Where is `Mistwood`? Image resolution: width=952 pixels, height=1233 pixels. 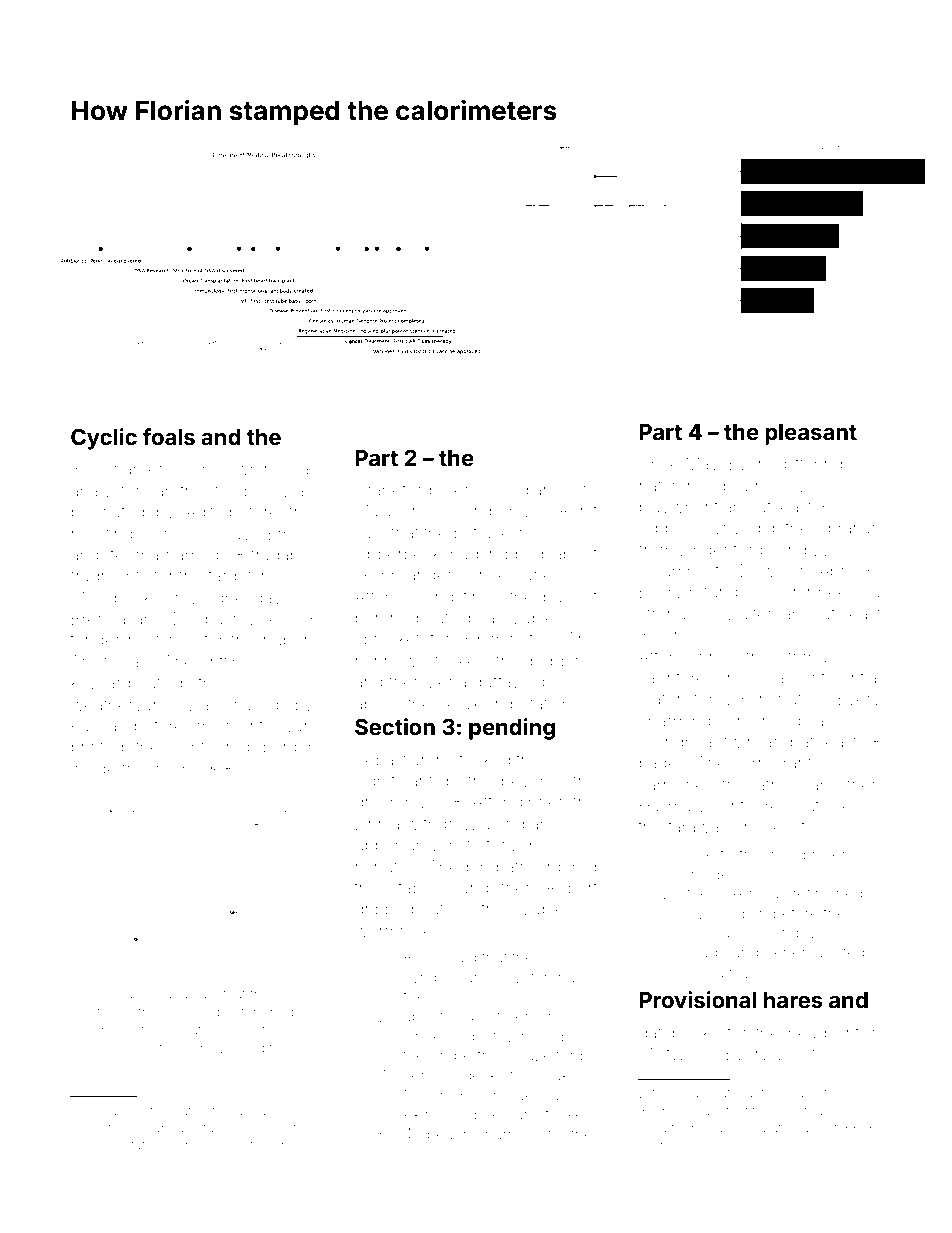 Mistwood is located at coordinates (677, 1053).
